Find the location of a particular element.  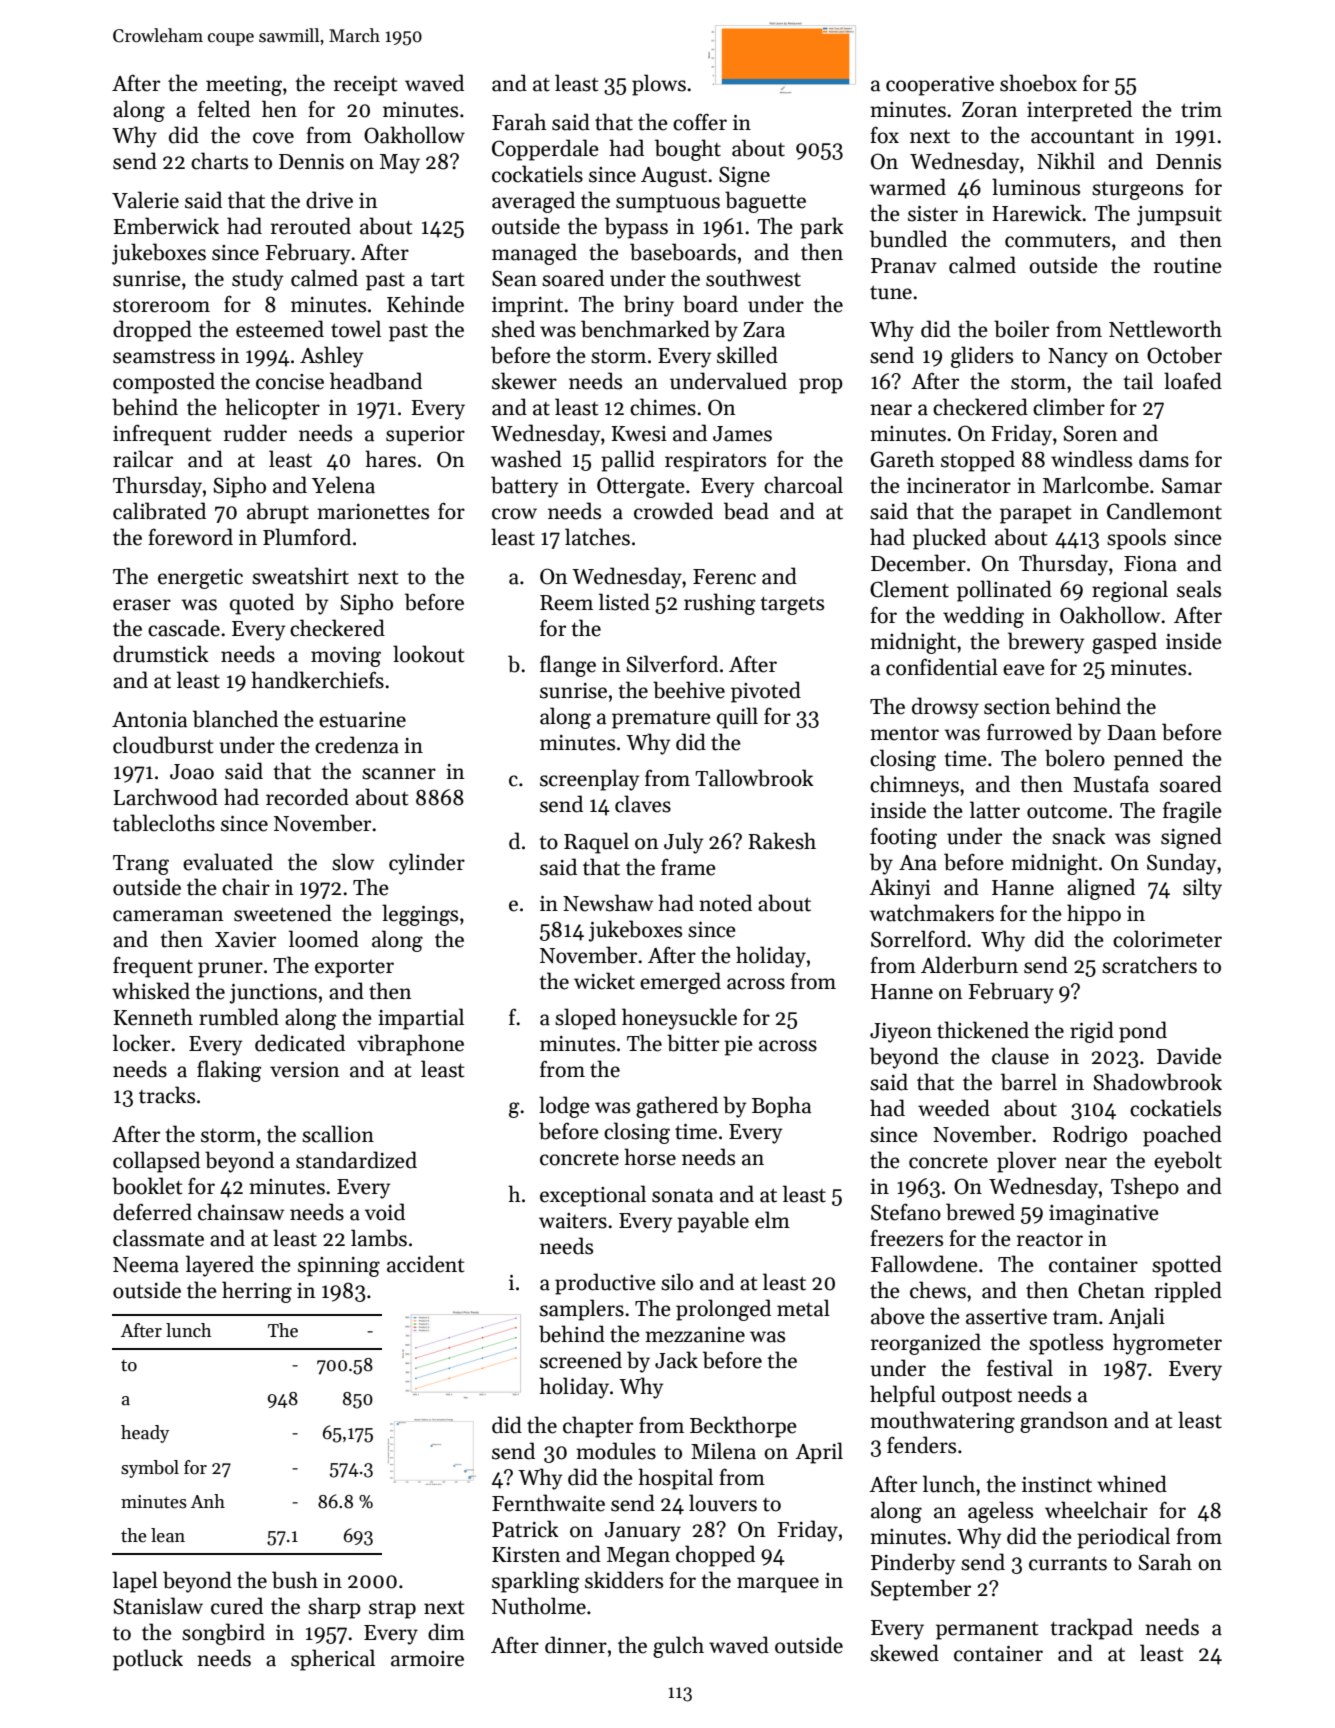

plows is located at coordinates (659, 85).
